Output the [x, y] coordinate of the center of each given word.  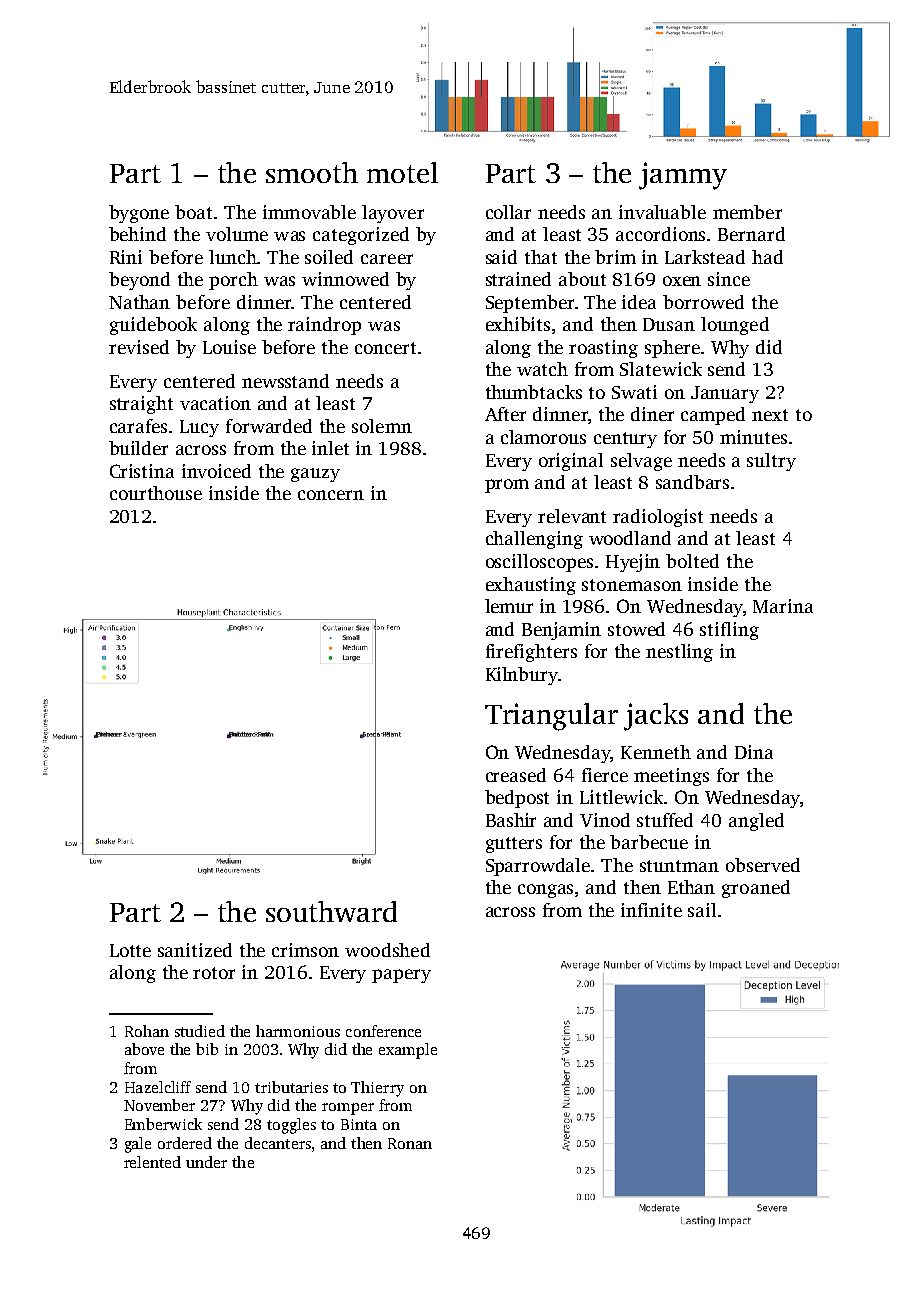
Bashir [511, 820]
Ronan [410, 1143]
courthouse [156, 493]
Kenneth [656, 752]
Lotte [130, 950]
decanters [278, 1143]
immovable [309, 212]
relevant [572, 516]
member [747, 212]
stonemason [632, 585]
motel [402, 172]
